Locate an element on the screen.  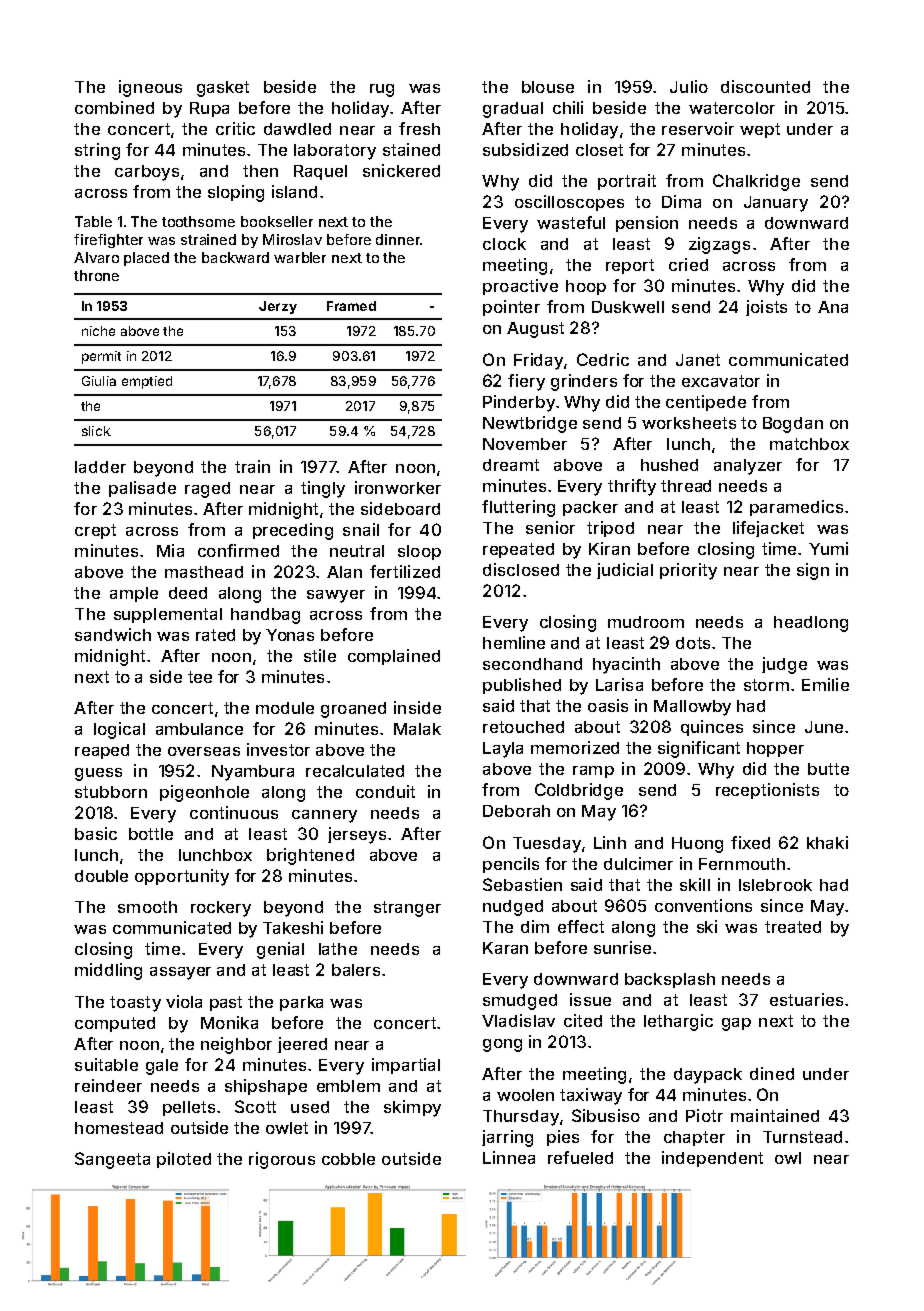
jeered is located at coordinates (302, 1045).
